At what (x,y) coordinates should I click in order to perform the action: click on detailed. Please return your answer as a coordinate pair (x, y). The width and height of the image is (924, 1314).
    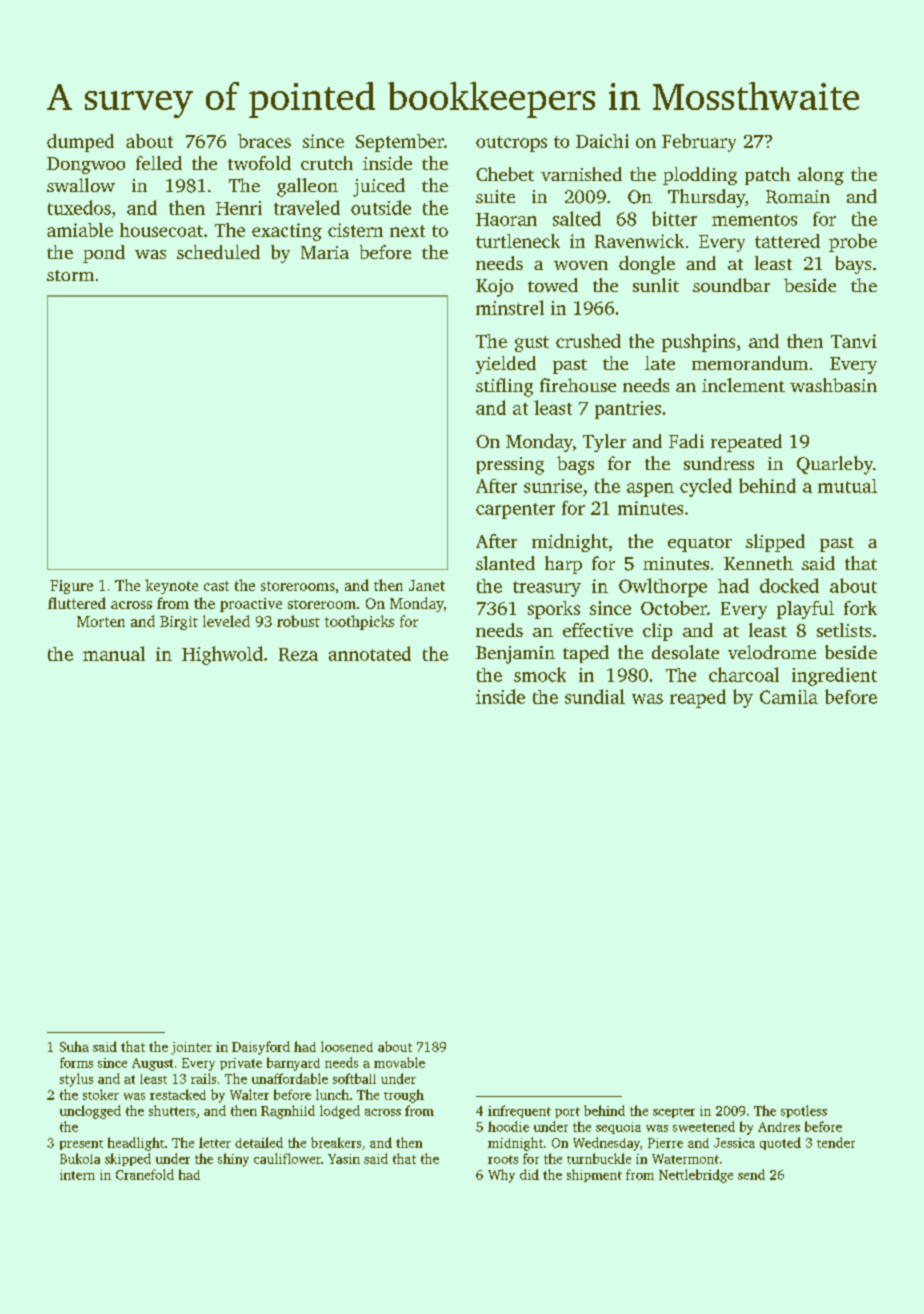
    Looking at the image, I should click on (259, 1142).
